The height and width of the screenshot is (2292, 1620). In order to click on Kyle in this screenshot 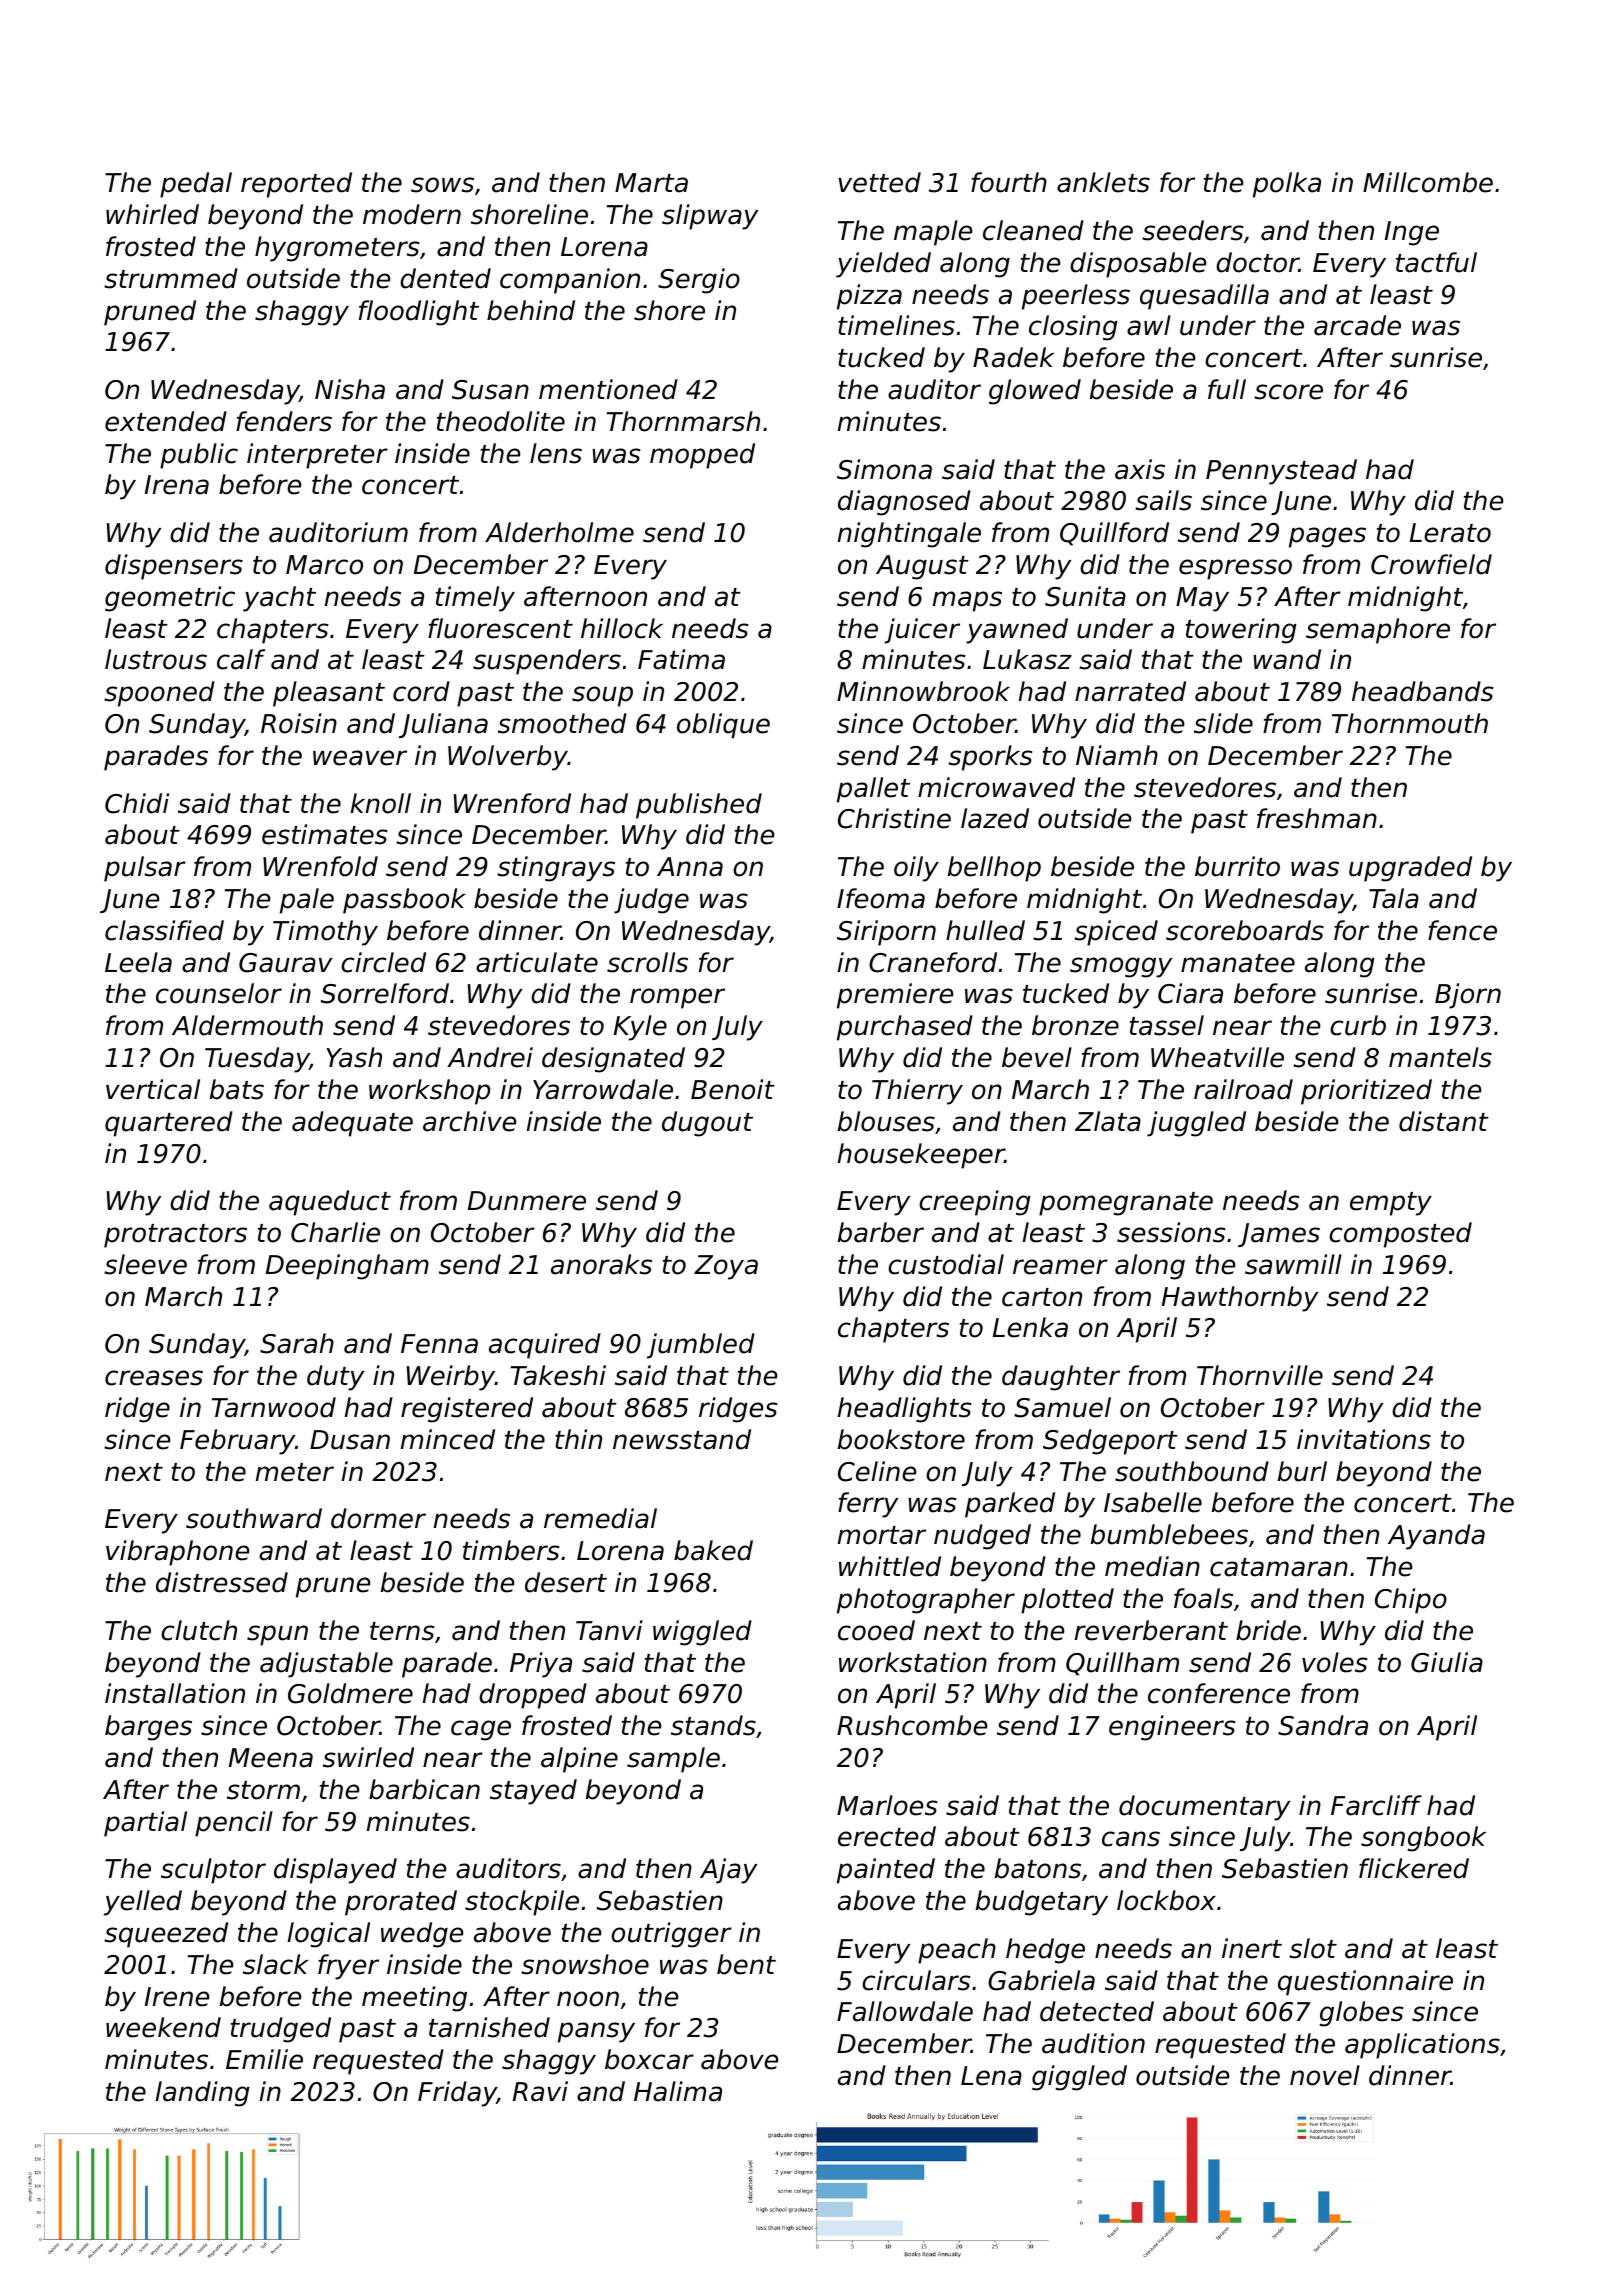, I will do `click(640, 1028)`.
